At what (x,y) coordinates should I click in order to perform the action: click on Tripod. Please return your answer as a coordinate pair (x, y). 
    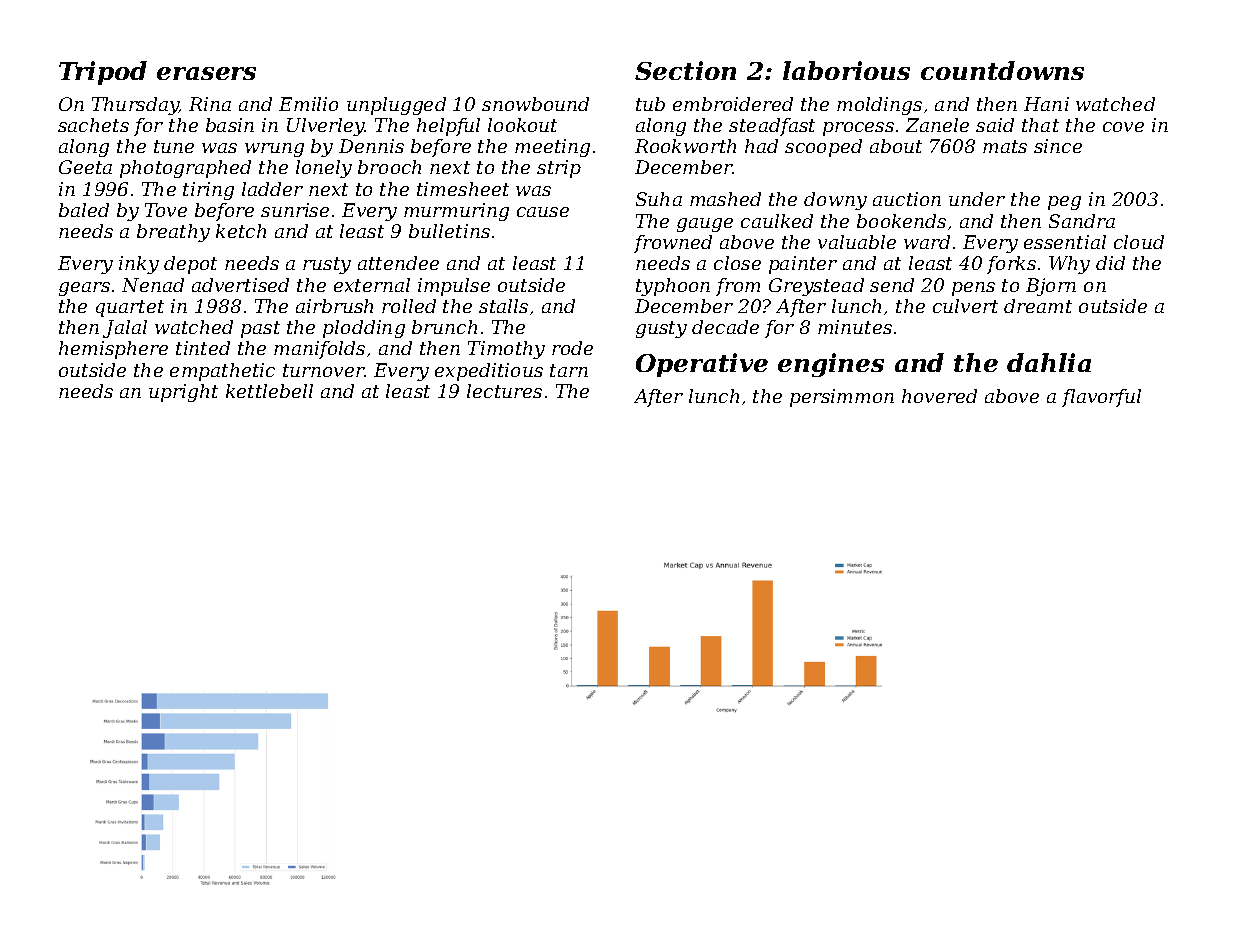
    Looking at the image, I should click on (103, 73).
